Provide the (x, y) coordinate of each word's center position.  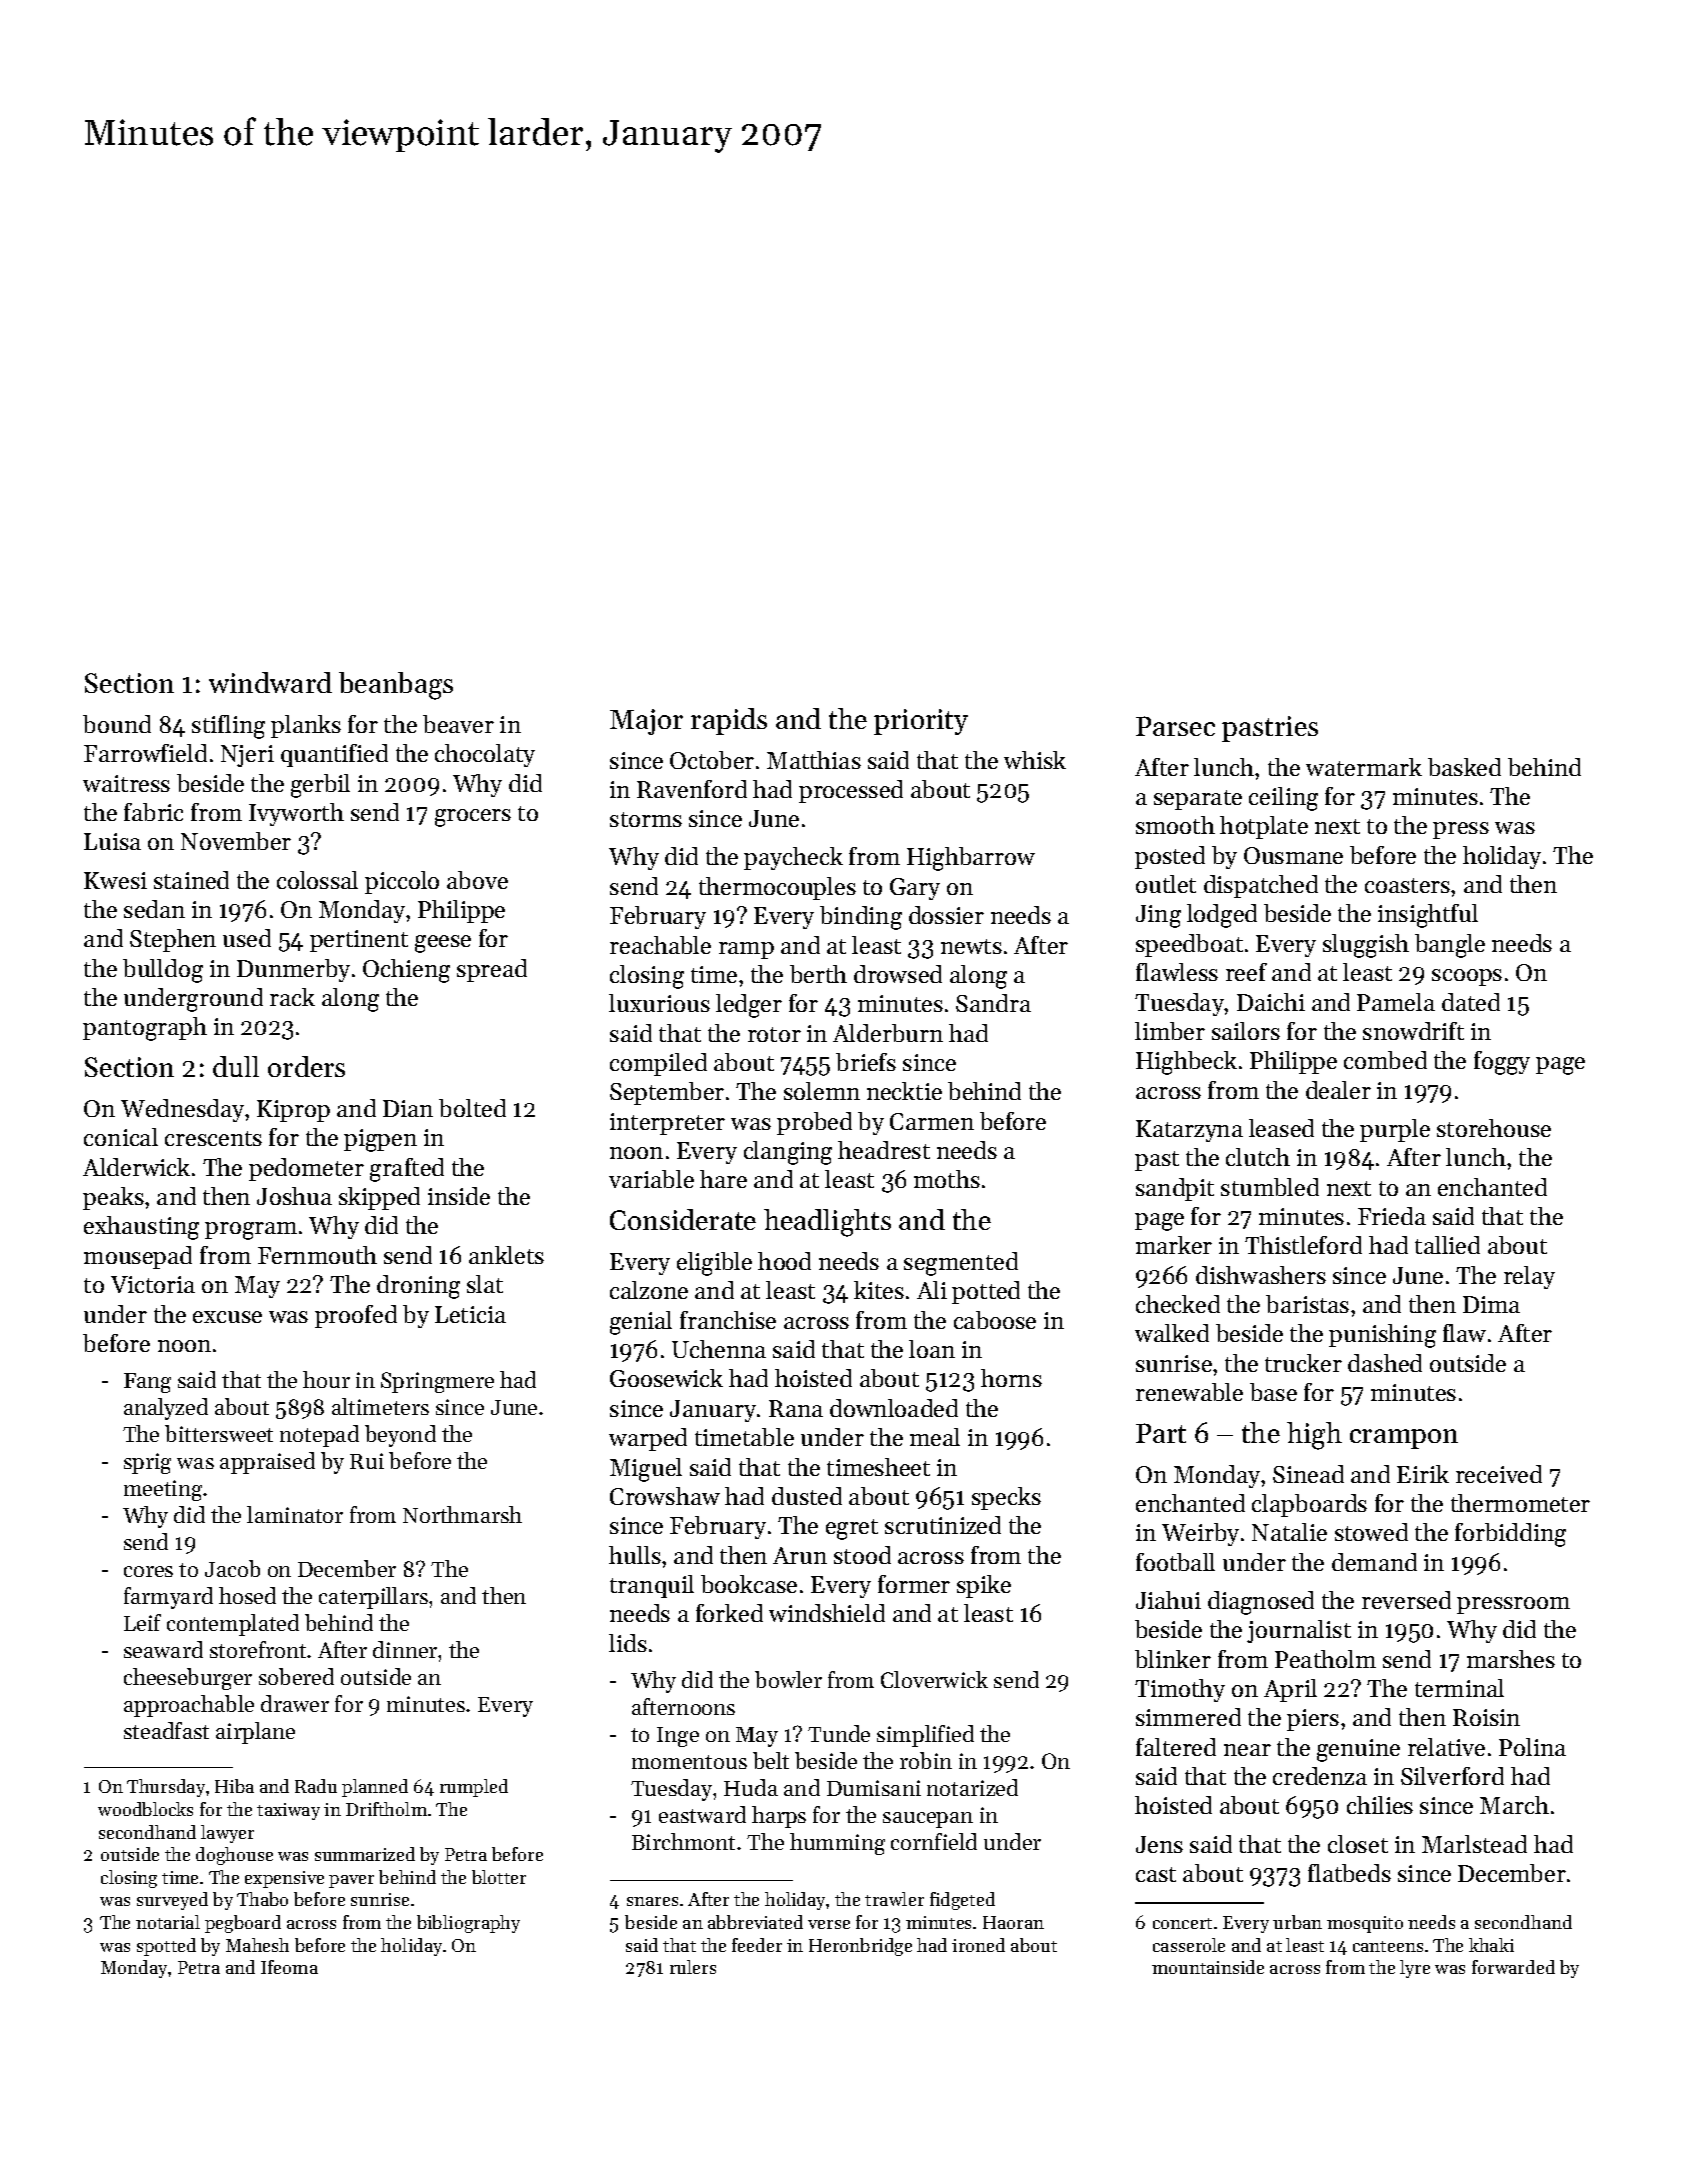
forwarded (1513, 1967)
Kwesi (115, 880)
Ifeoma (289, 1967)
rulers (693, 1967)
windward (270, 682)
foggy (1502, 1063)
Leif (142, 1622)
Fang (147, 1383)
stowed (1371, 1532)
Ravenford (692, 789)
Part (1161, 1433)
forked (729, 1613)
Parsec (1175, 726)
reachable (660, 945)
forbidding (1510, 1535)
